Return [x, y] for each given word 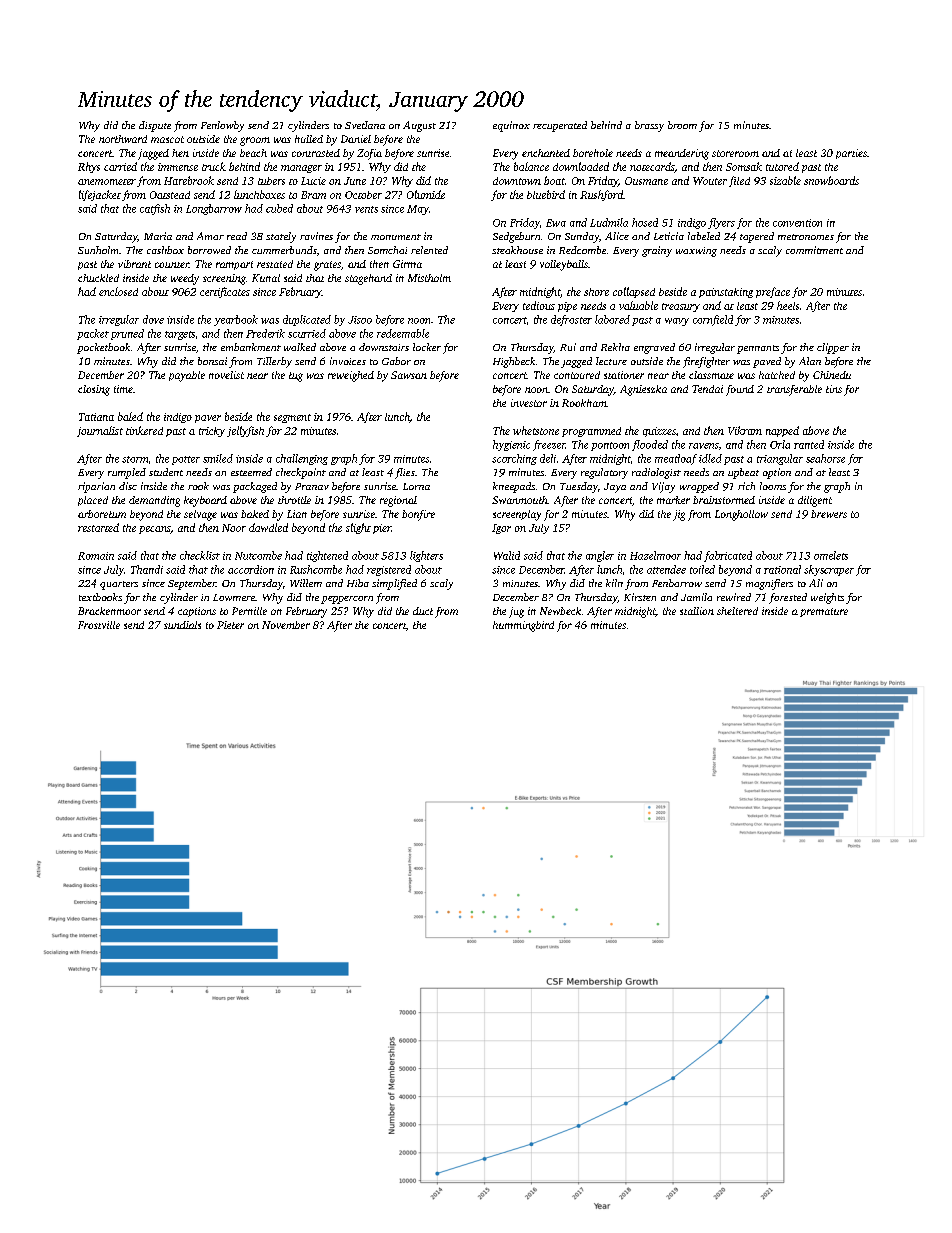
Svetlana [365, 125]
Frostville [99, 625]
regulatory [604, 473]
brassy [649, 126]
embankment [251, 347]
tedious [539, 305]
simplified [394, 584]
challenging [302, 459]
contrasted [316, 153]
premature [824, 612]
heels [788, 305]
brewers [829, 514]
